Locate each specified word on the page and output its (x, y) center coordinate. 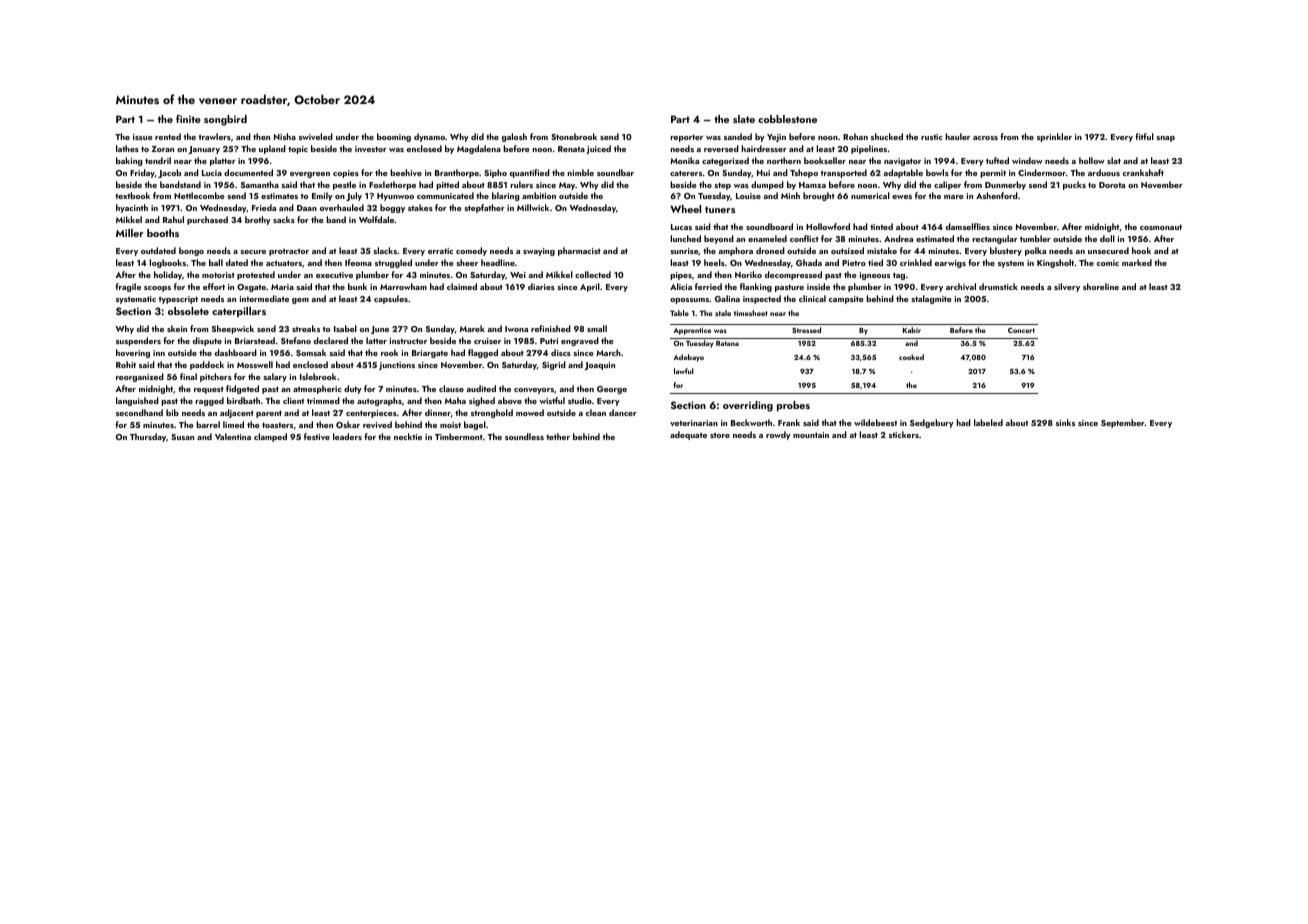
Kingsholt (1055, 263)
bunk (357, 286)
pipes (681, 276)
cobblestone (787, 119)
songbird (225, 120)
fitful (1144, 136)
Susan (182, 437)
